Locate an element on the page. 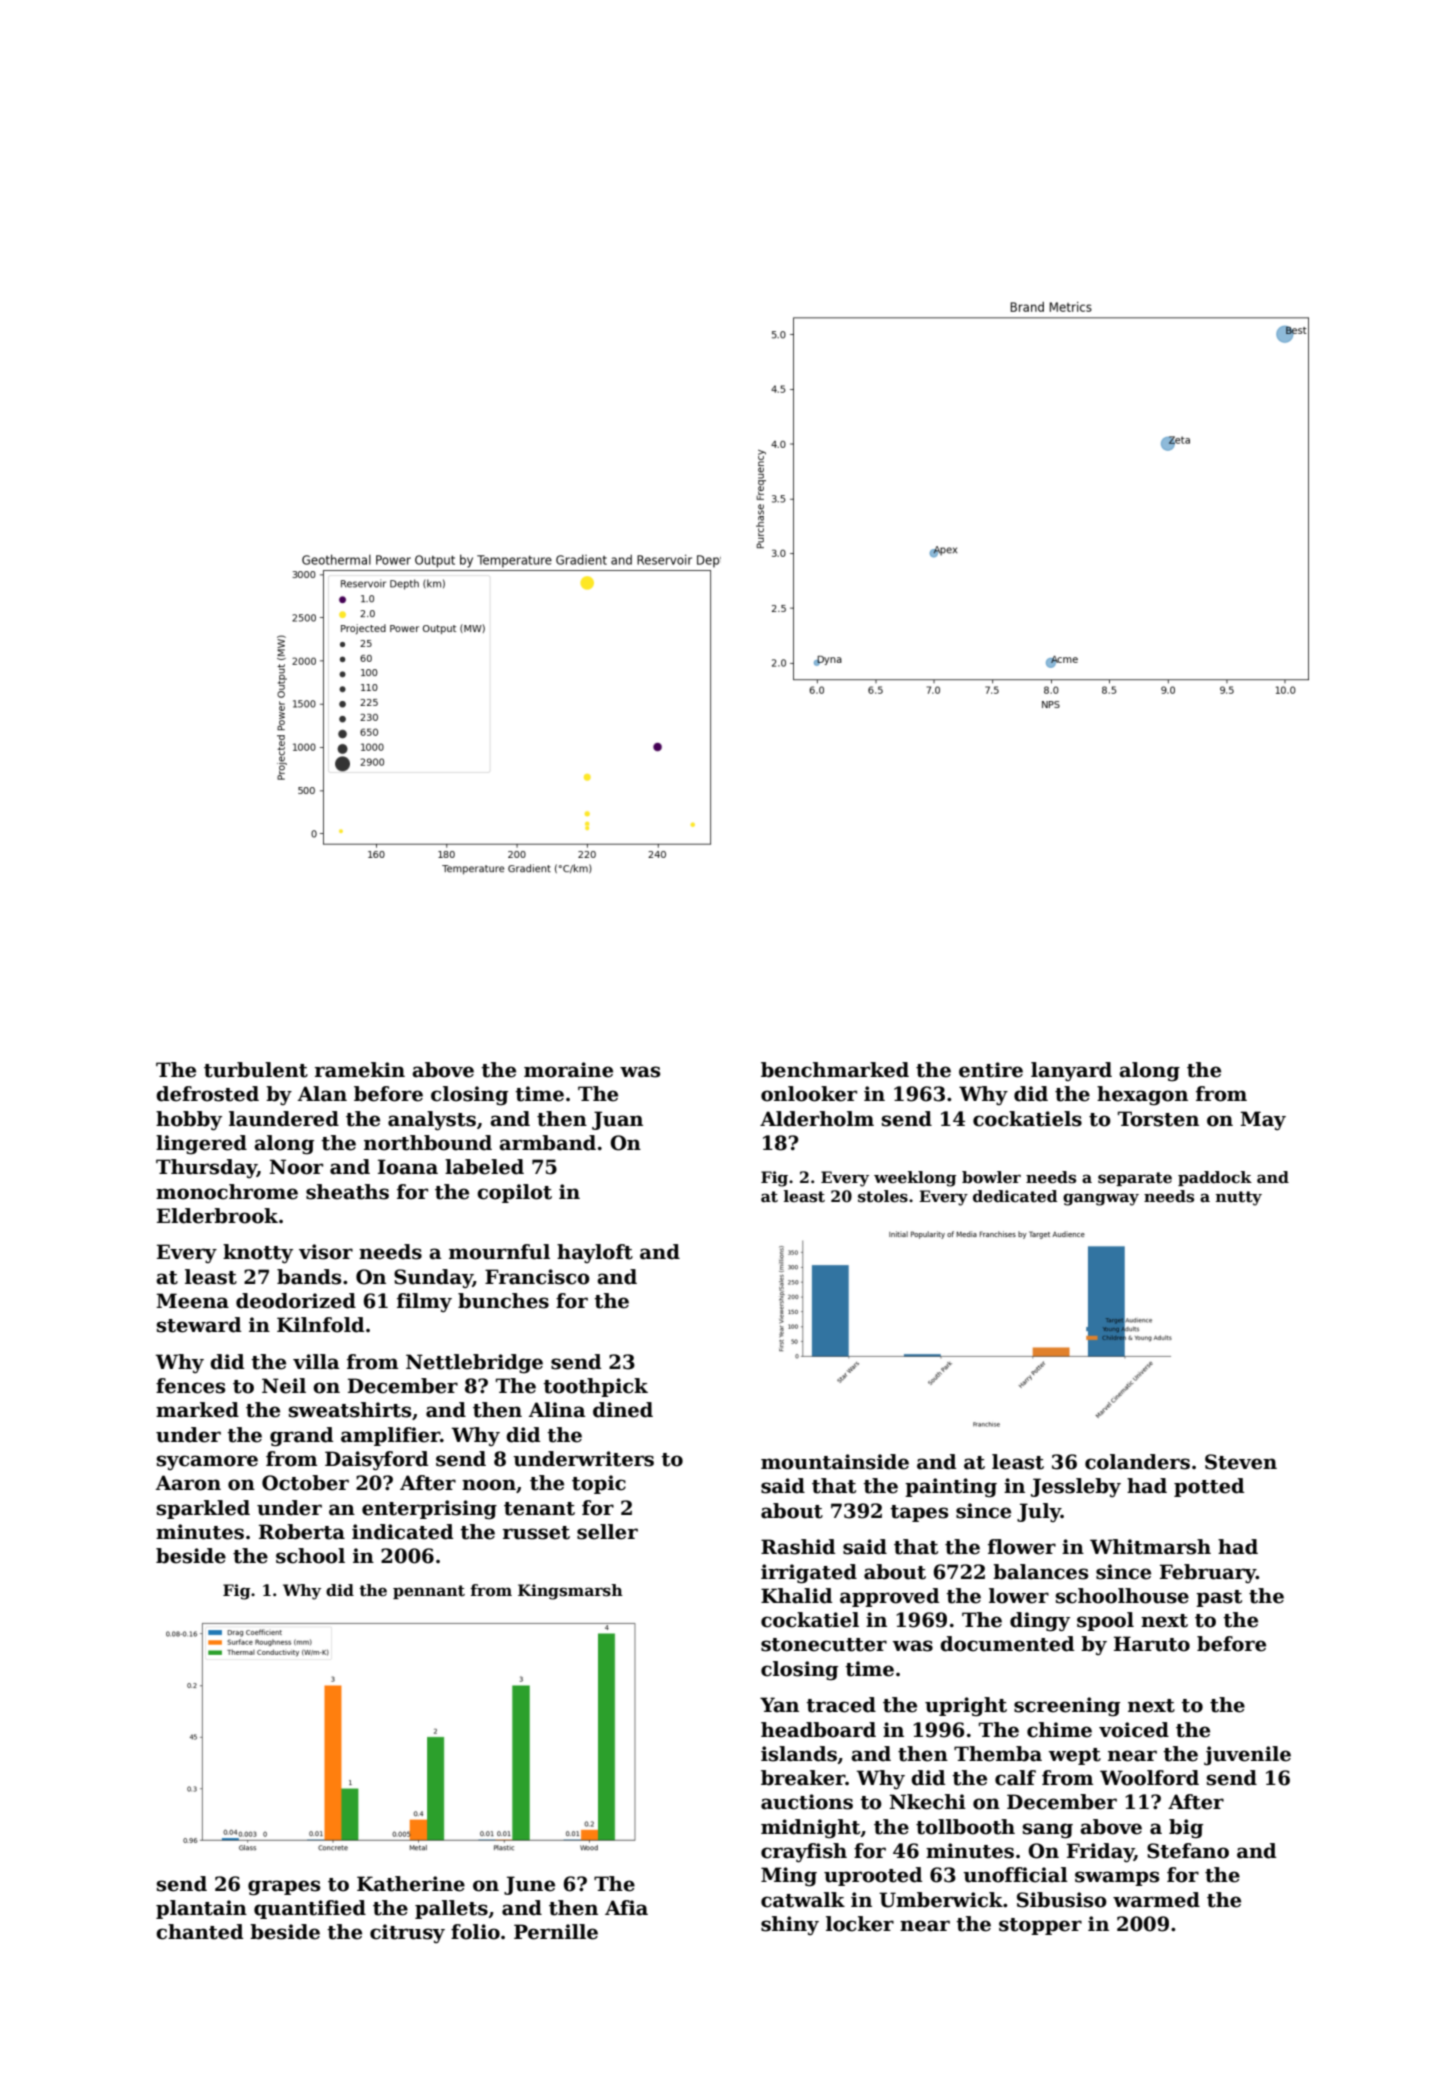 The image size is (1450, 2100). approved is located at coordinates (889, 1597).
